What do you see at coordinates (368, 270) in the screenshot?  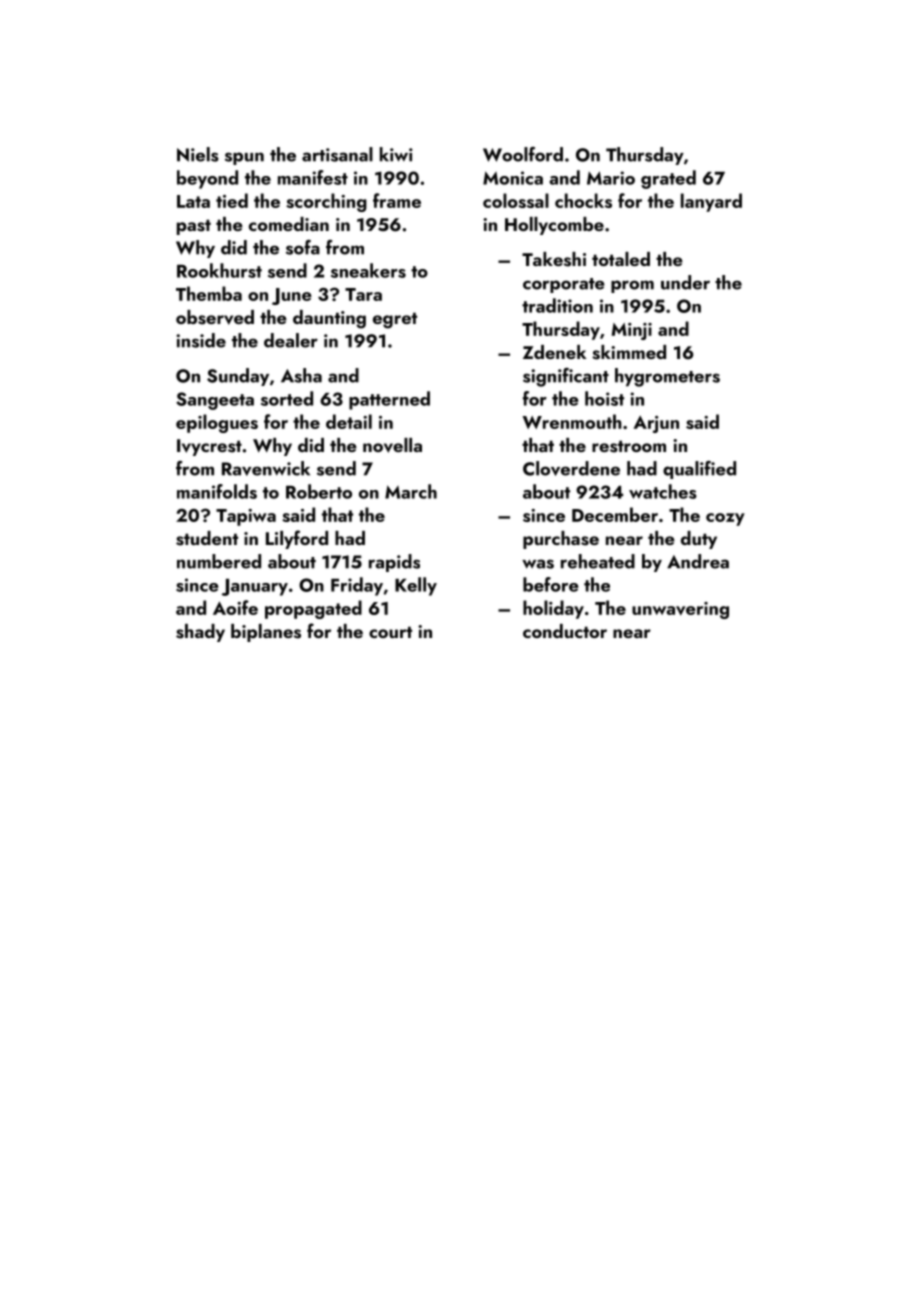 I see `sneakers` at bounding box center [368, 270].
